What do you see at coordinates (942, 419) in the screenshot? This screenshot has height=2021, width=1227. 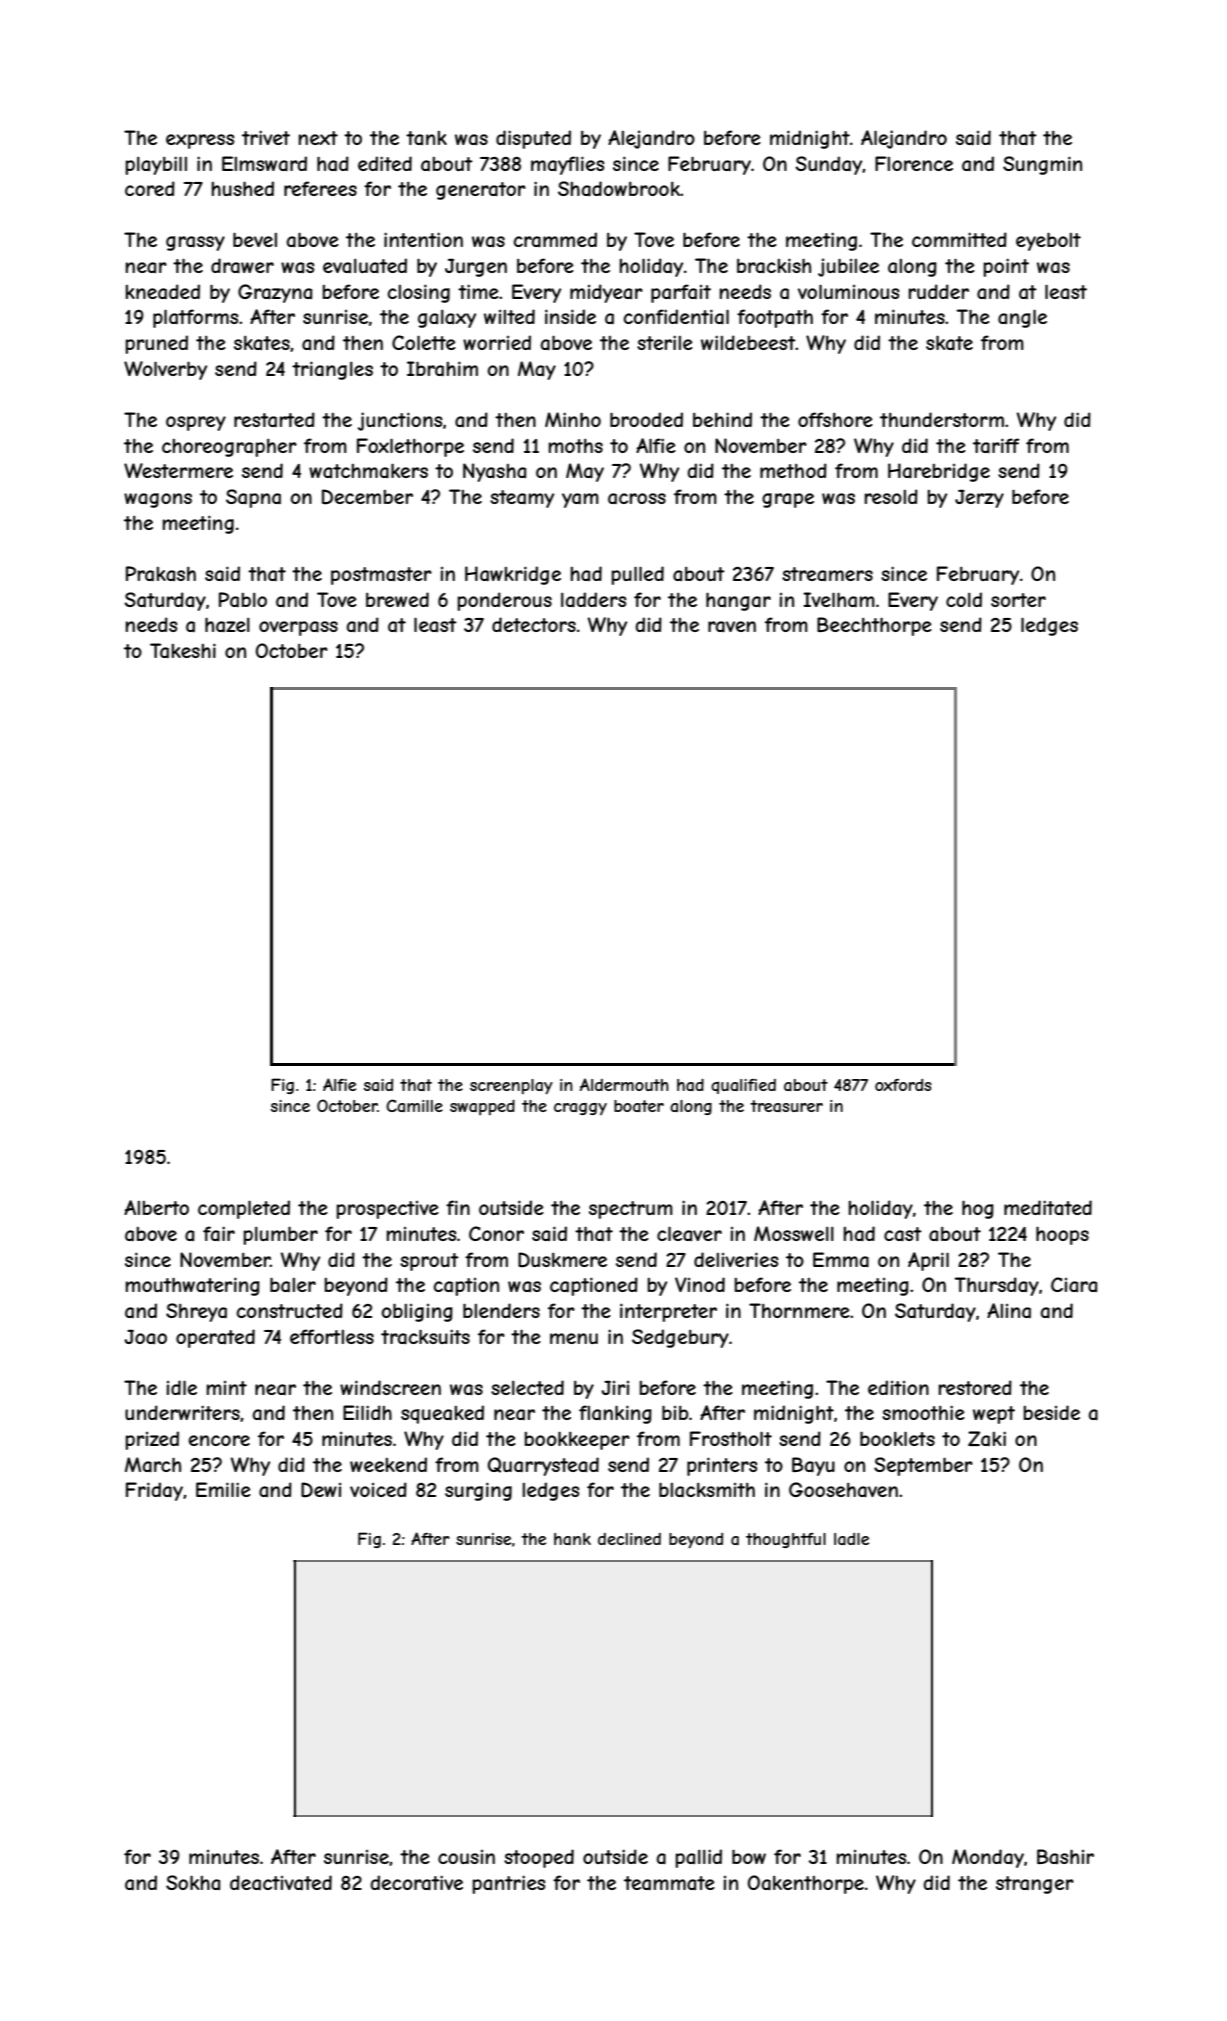 I see `thunderstorm` at bounding box center [942, 419].
